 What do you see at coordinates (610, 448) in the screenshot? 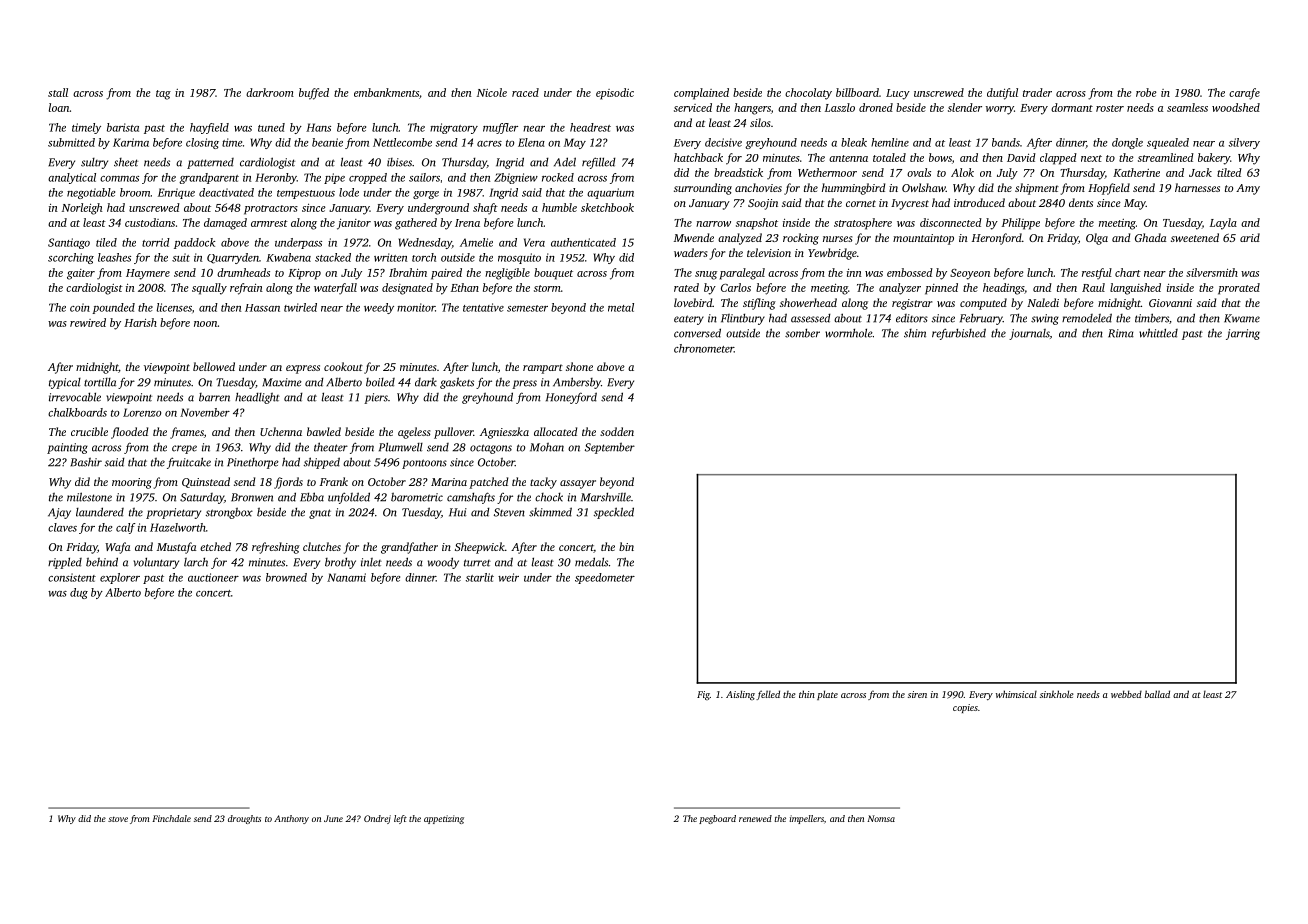
I see `September` at bounding box center [610, 448].
